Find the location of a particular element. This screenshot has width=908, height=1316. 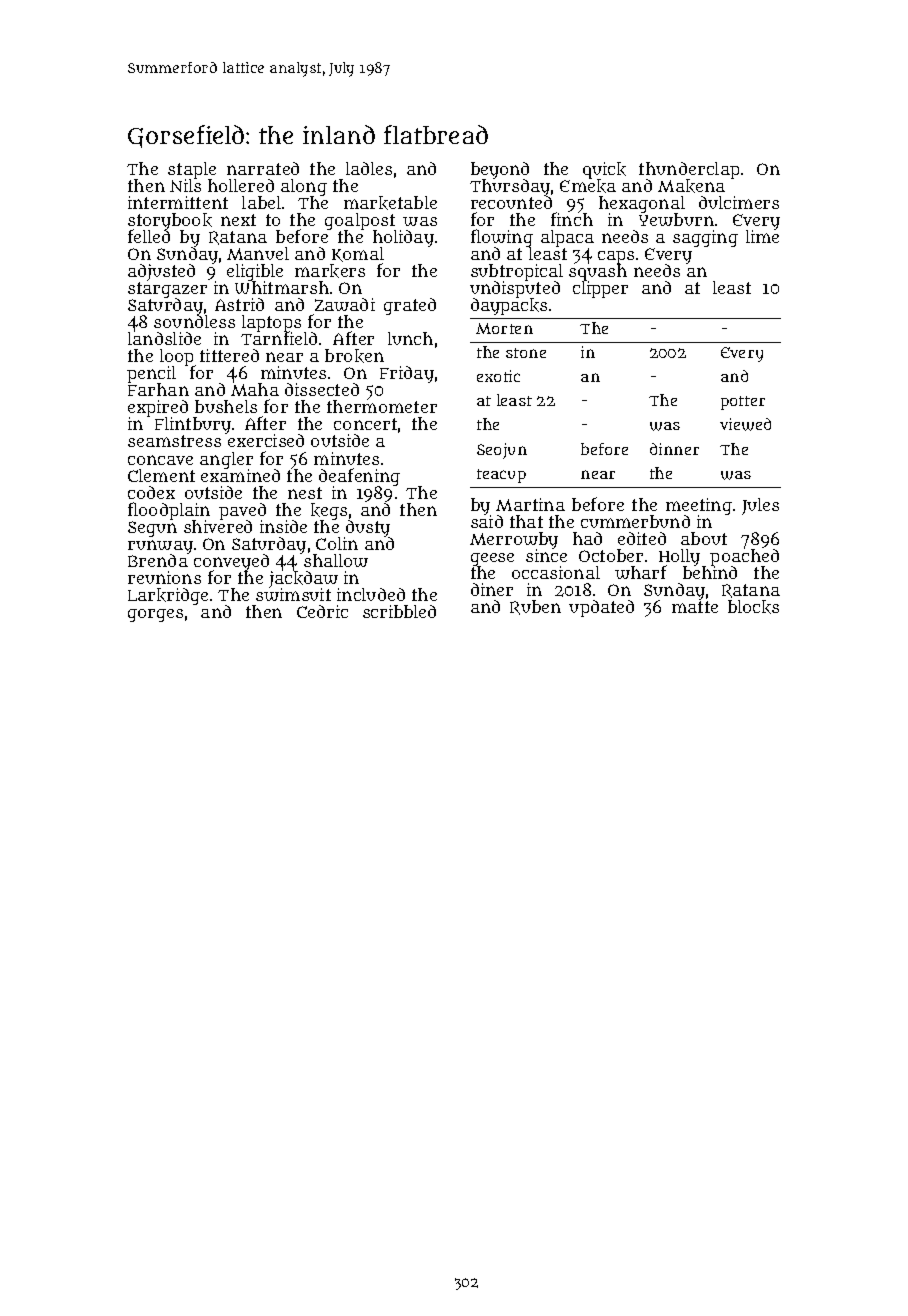

clipper is located at coordinates (600, 289).
